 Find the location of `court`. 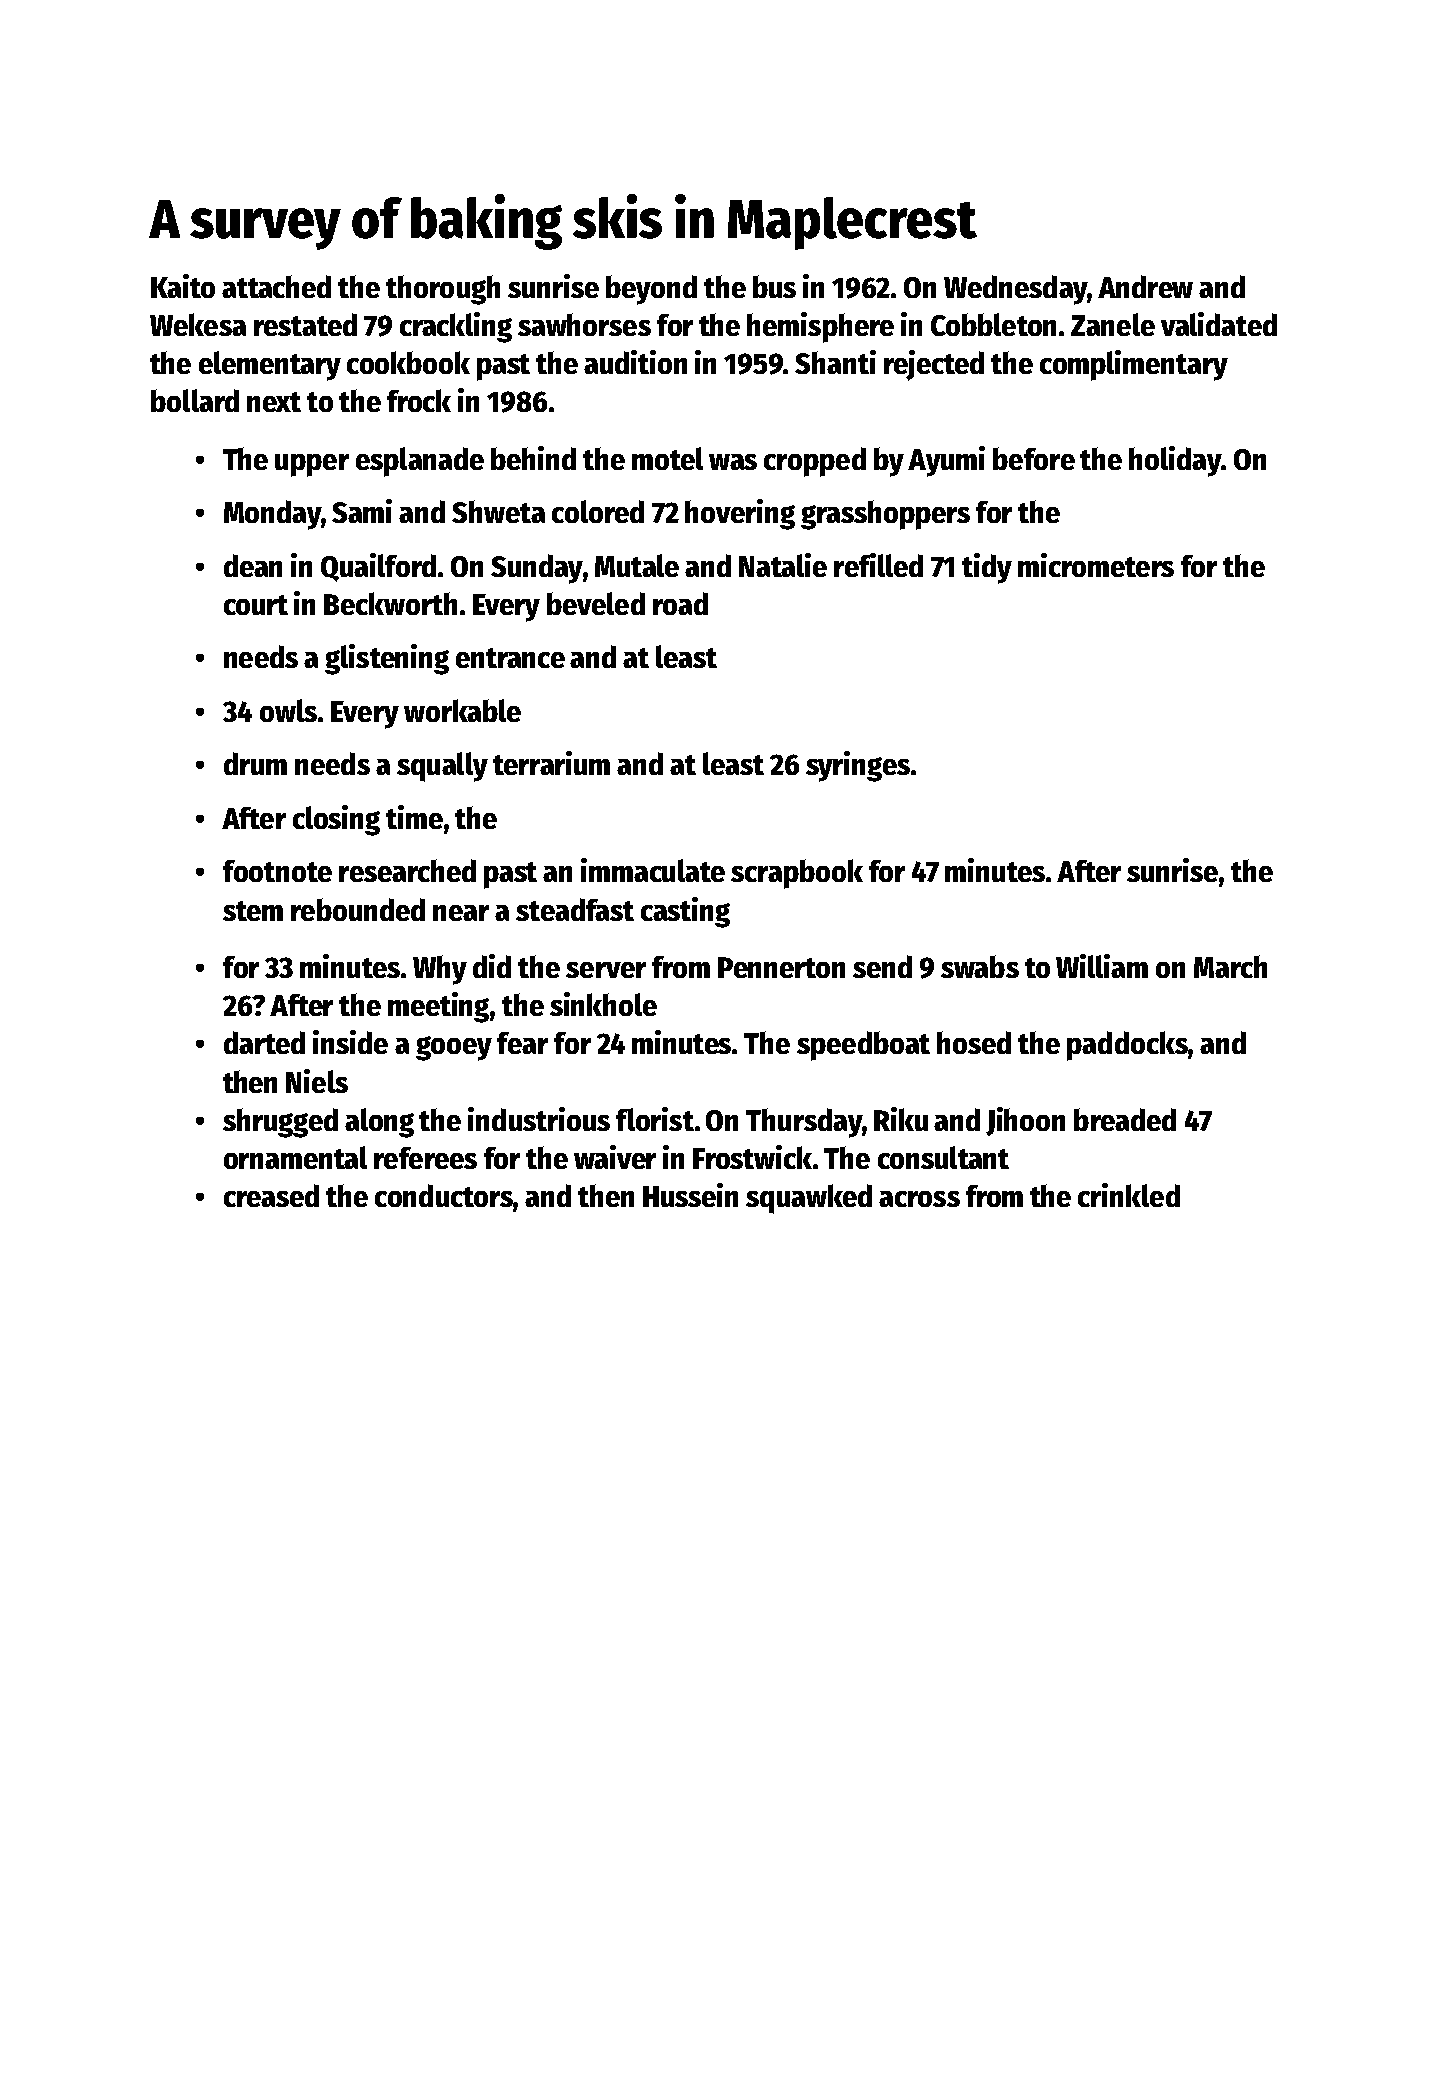

court is located at coordinates (256, 605).
